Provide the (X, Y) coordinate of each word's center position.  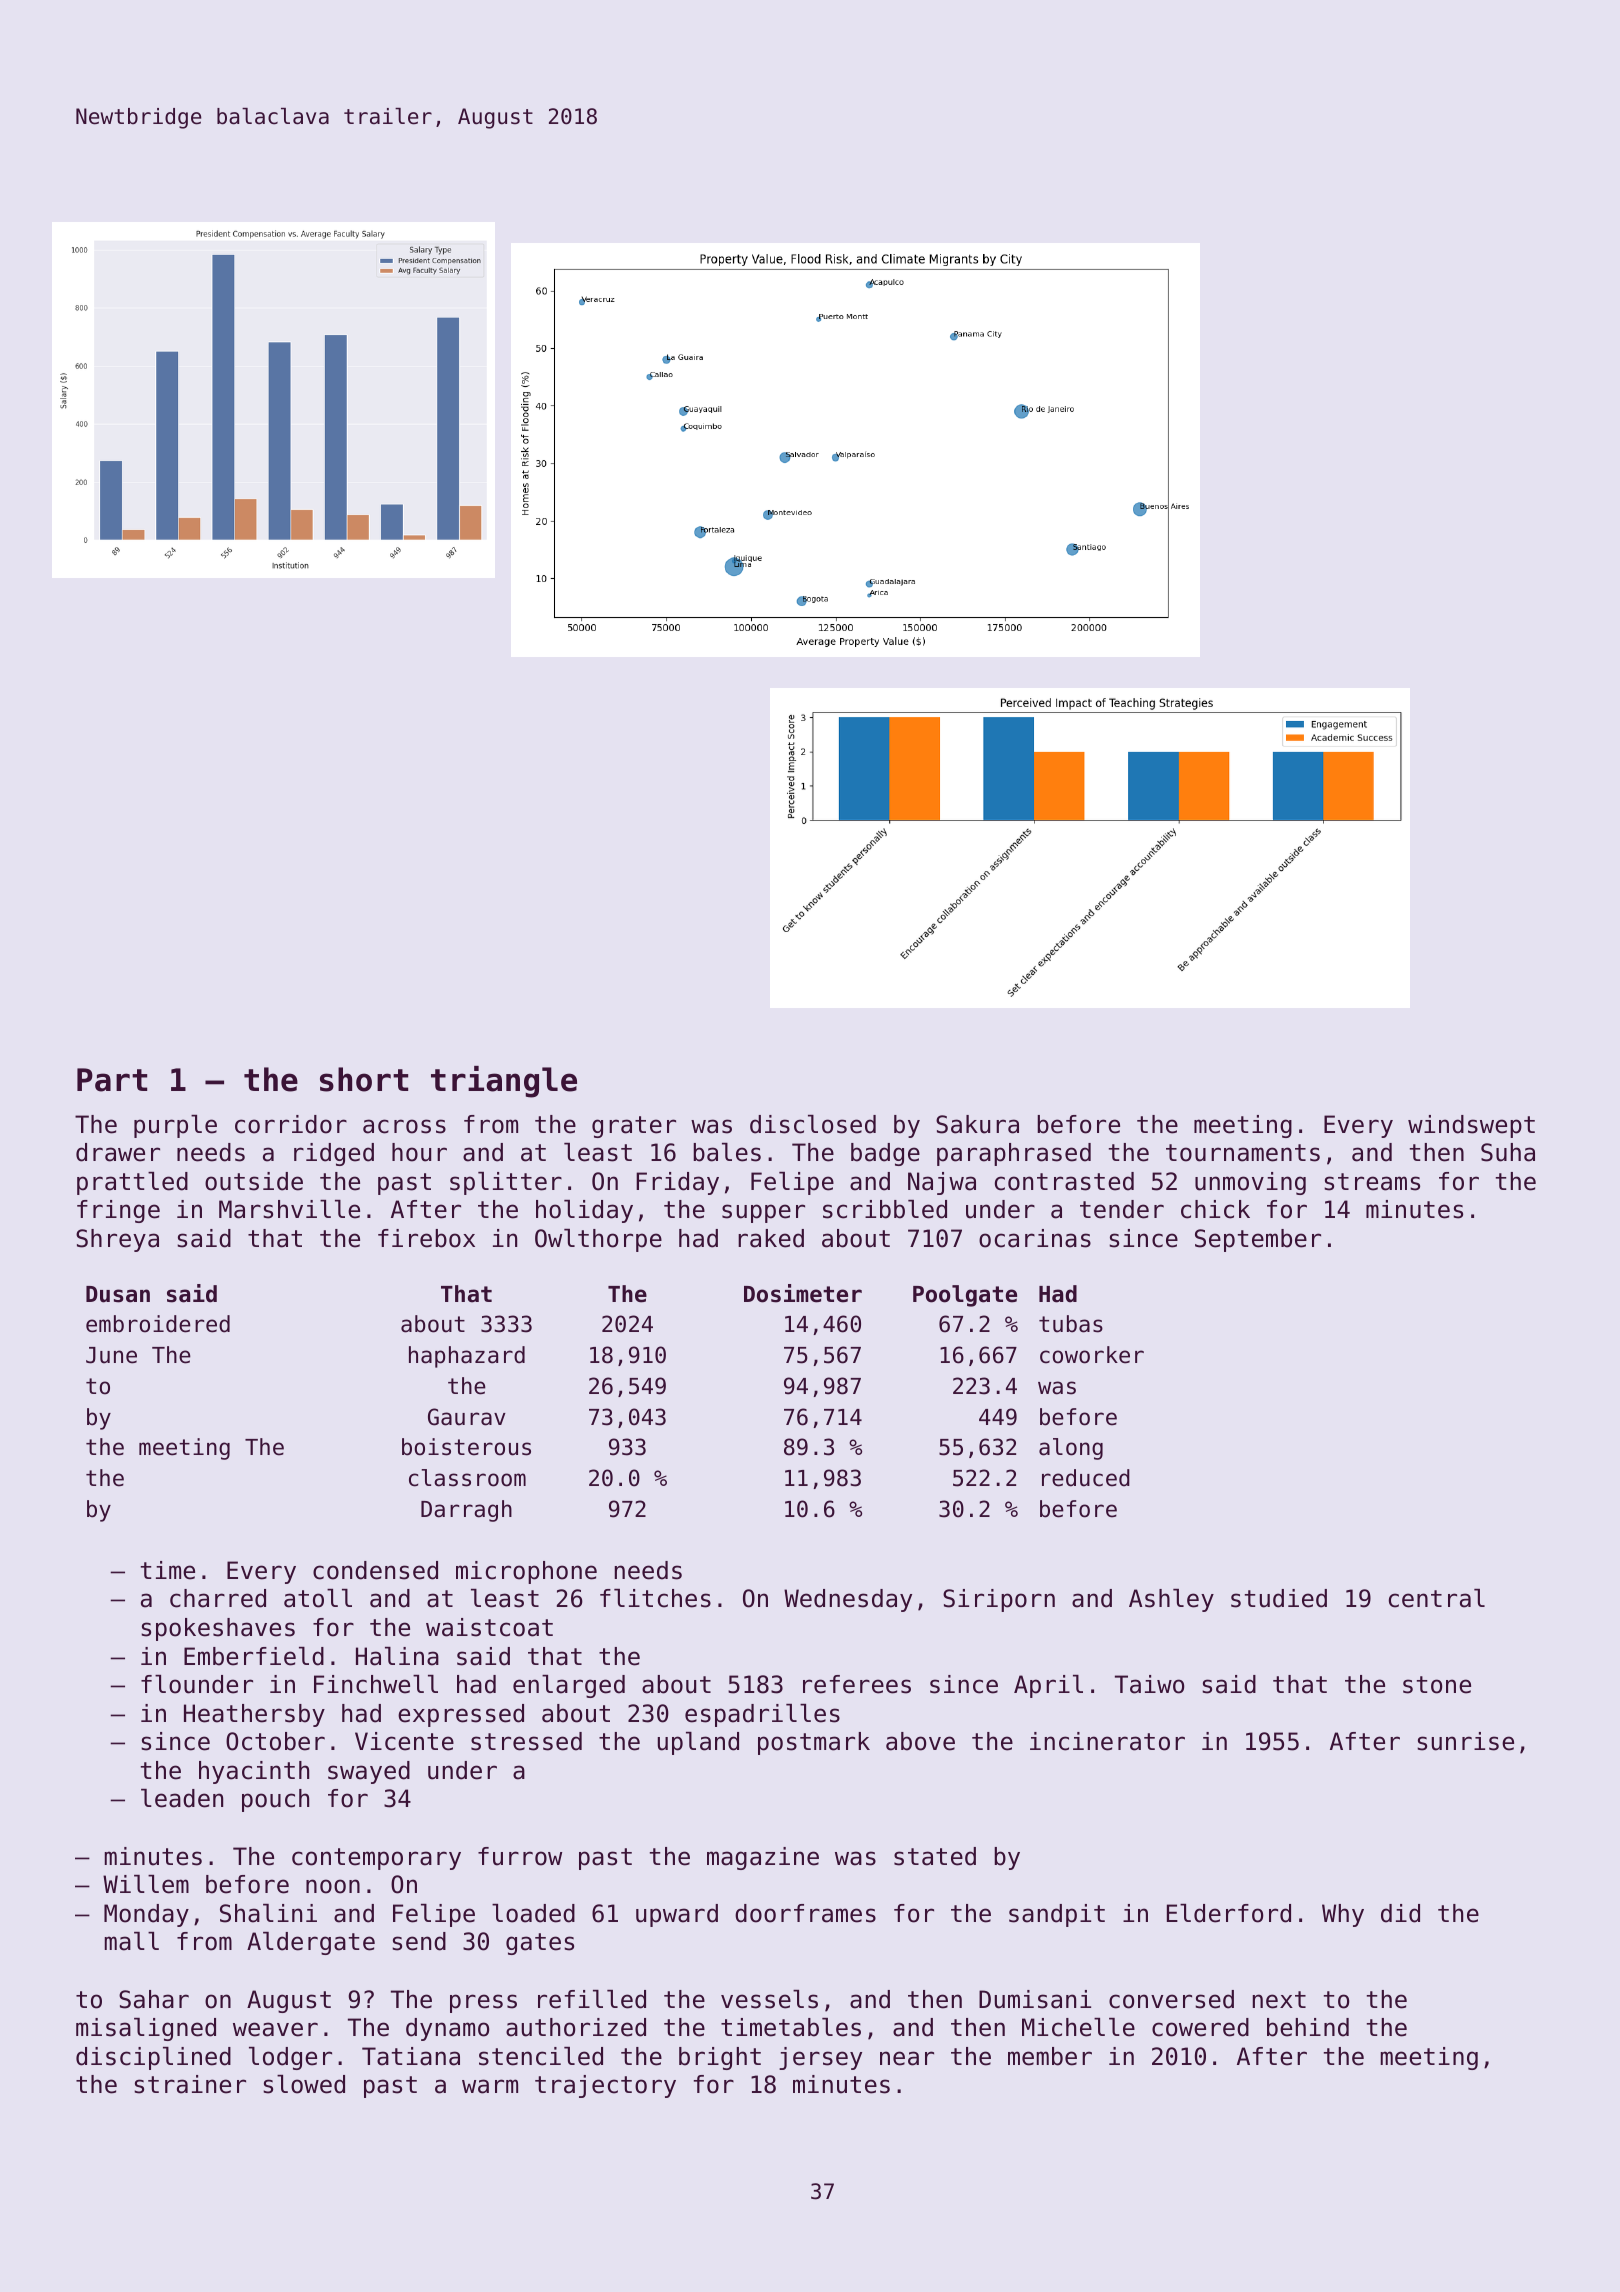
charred (218, 1598)
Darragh (466, 1511)
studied (1279, 1598)
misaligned (146, 2029)
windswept (1471, 1126)
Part (112, 1080)
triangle (504, 1082)
